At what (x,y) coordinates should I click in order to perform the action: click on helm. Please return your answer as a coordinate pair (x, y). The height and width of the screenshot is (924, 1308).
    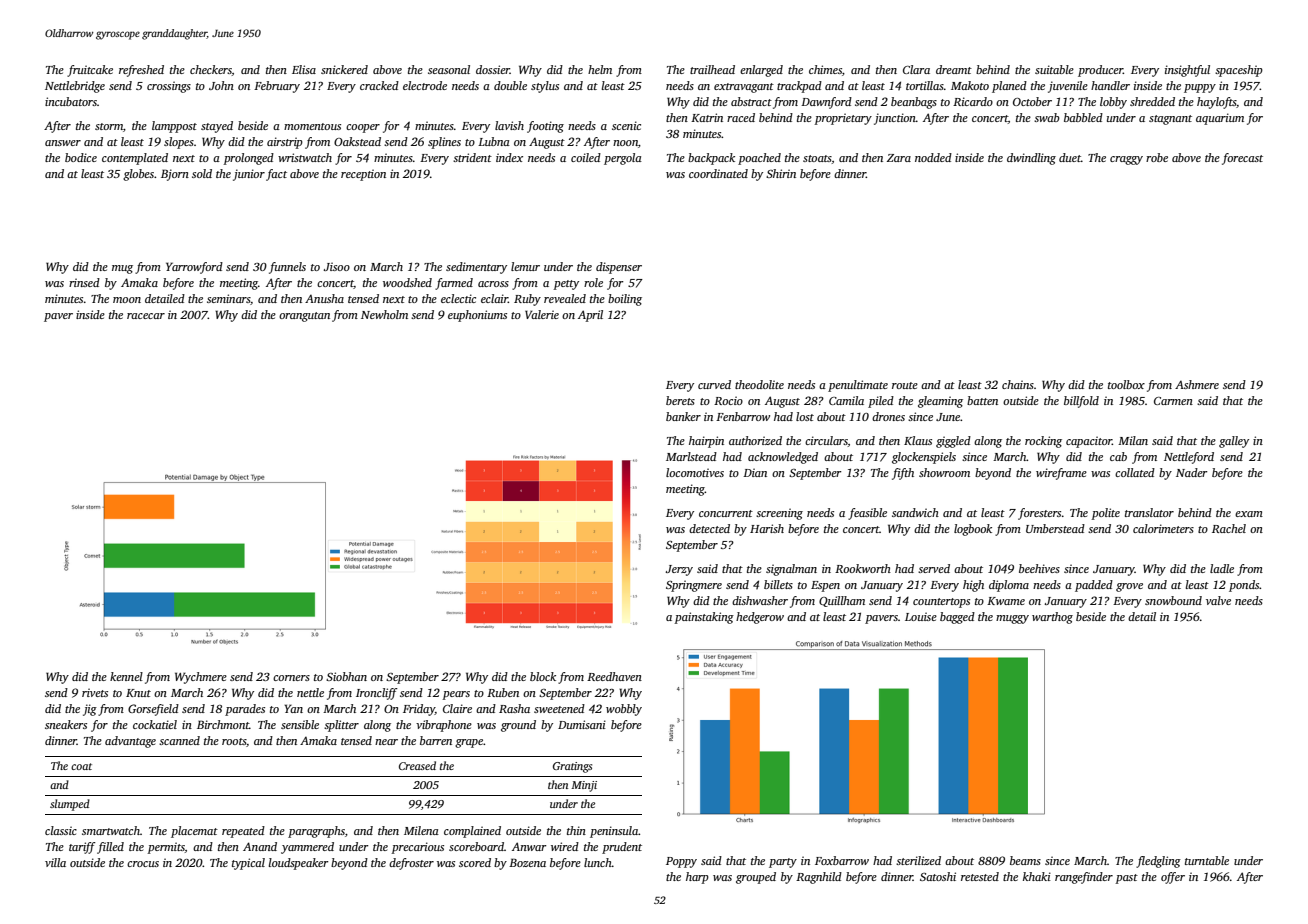
    Looking at the image, I should click on (600, 69).
